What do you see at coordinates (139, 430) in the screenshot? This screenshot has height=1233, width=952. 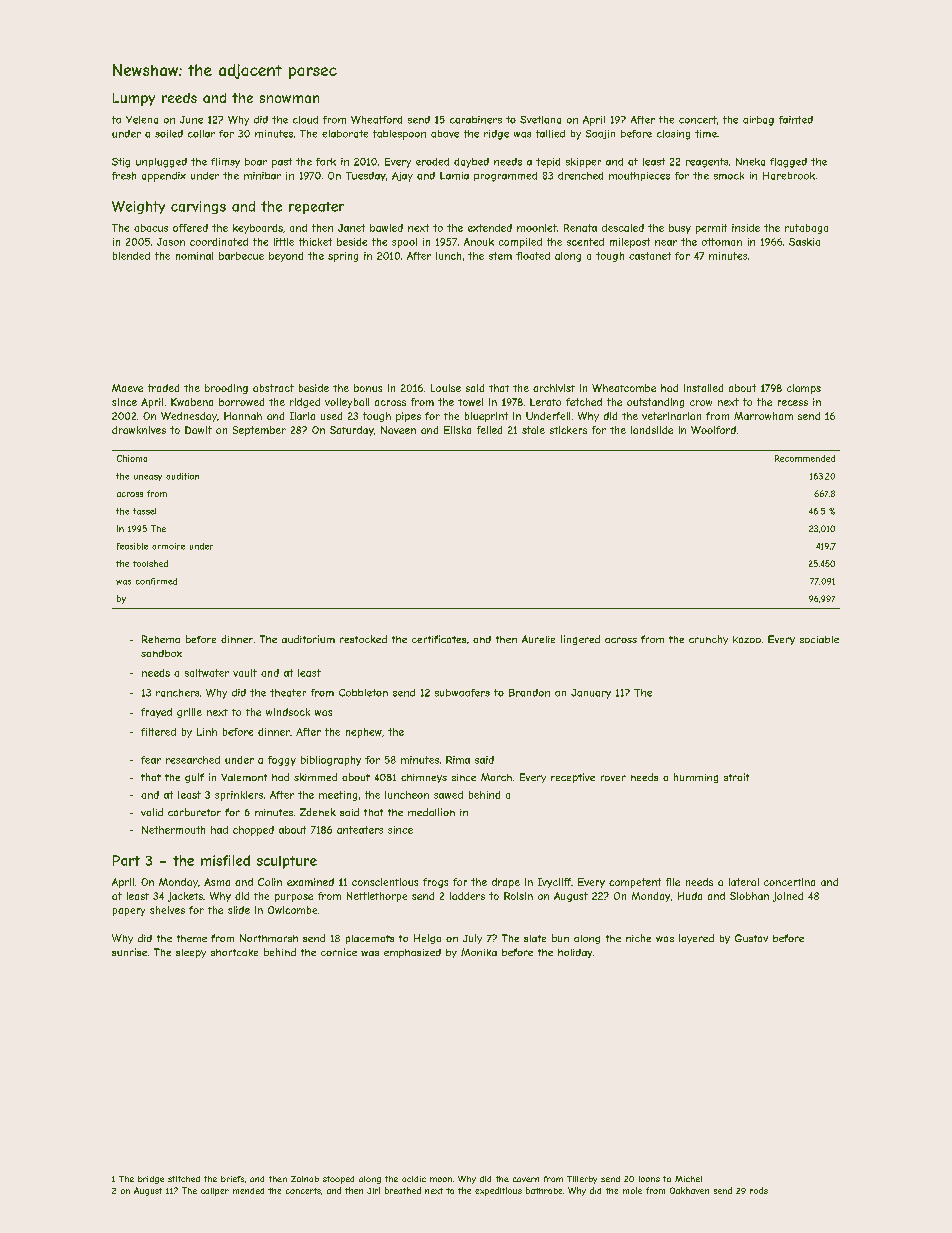 I see `drawknives` at bounding box center [139, 430].
